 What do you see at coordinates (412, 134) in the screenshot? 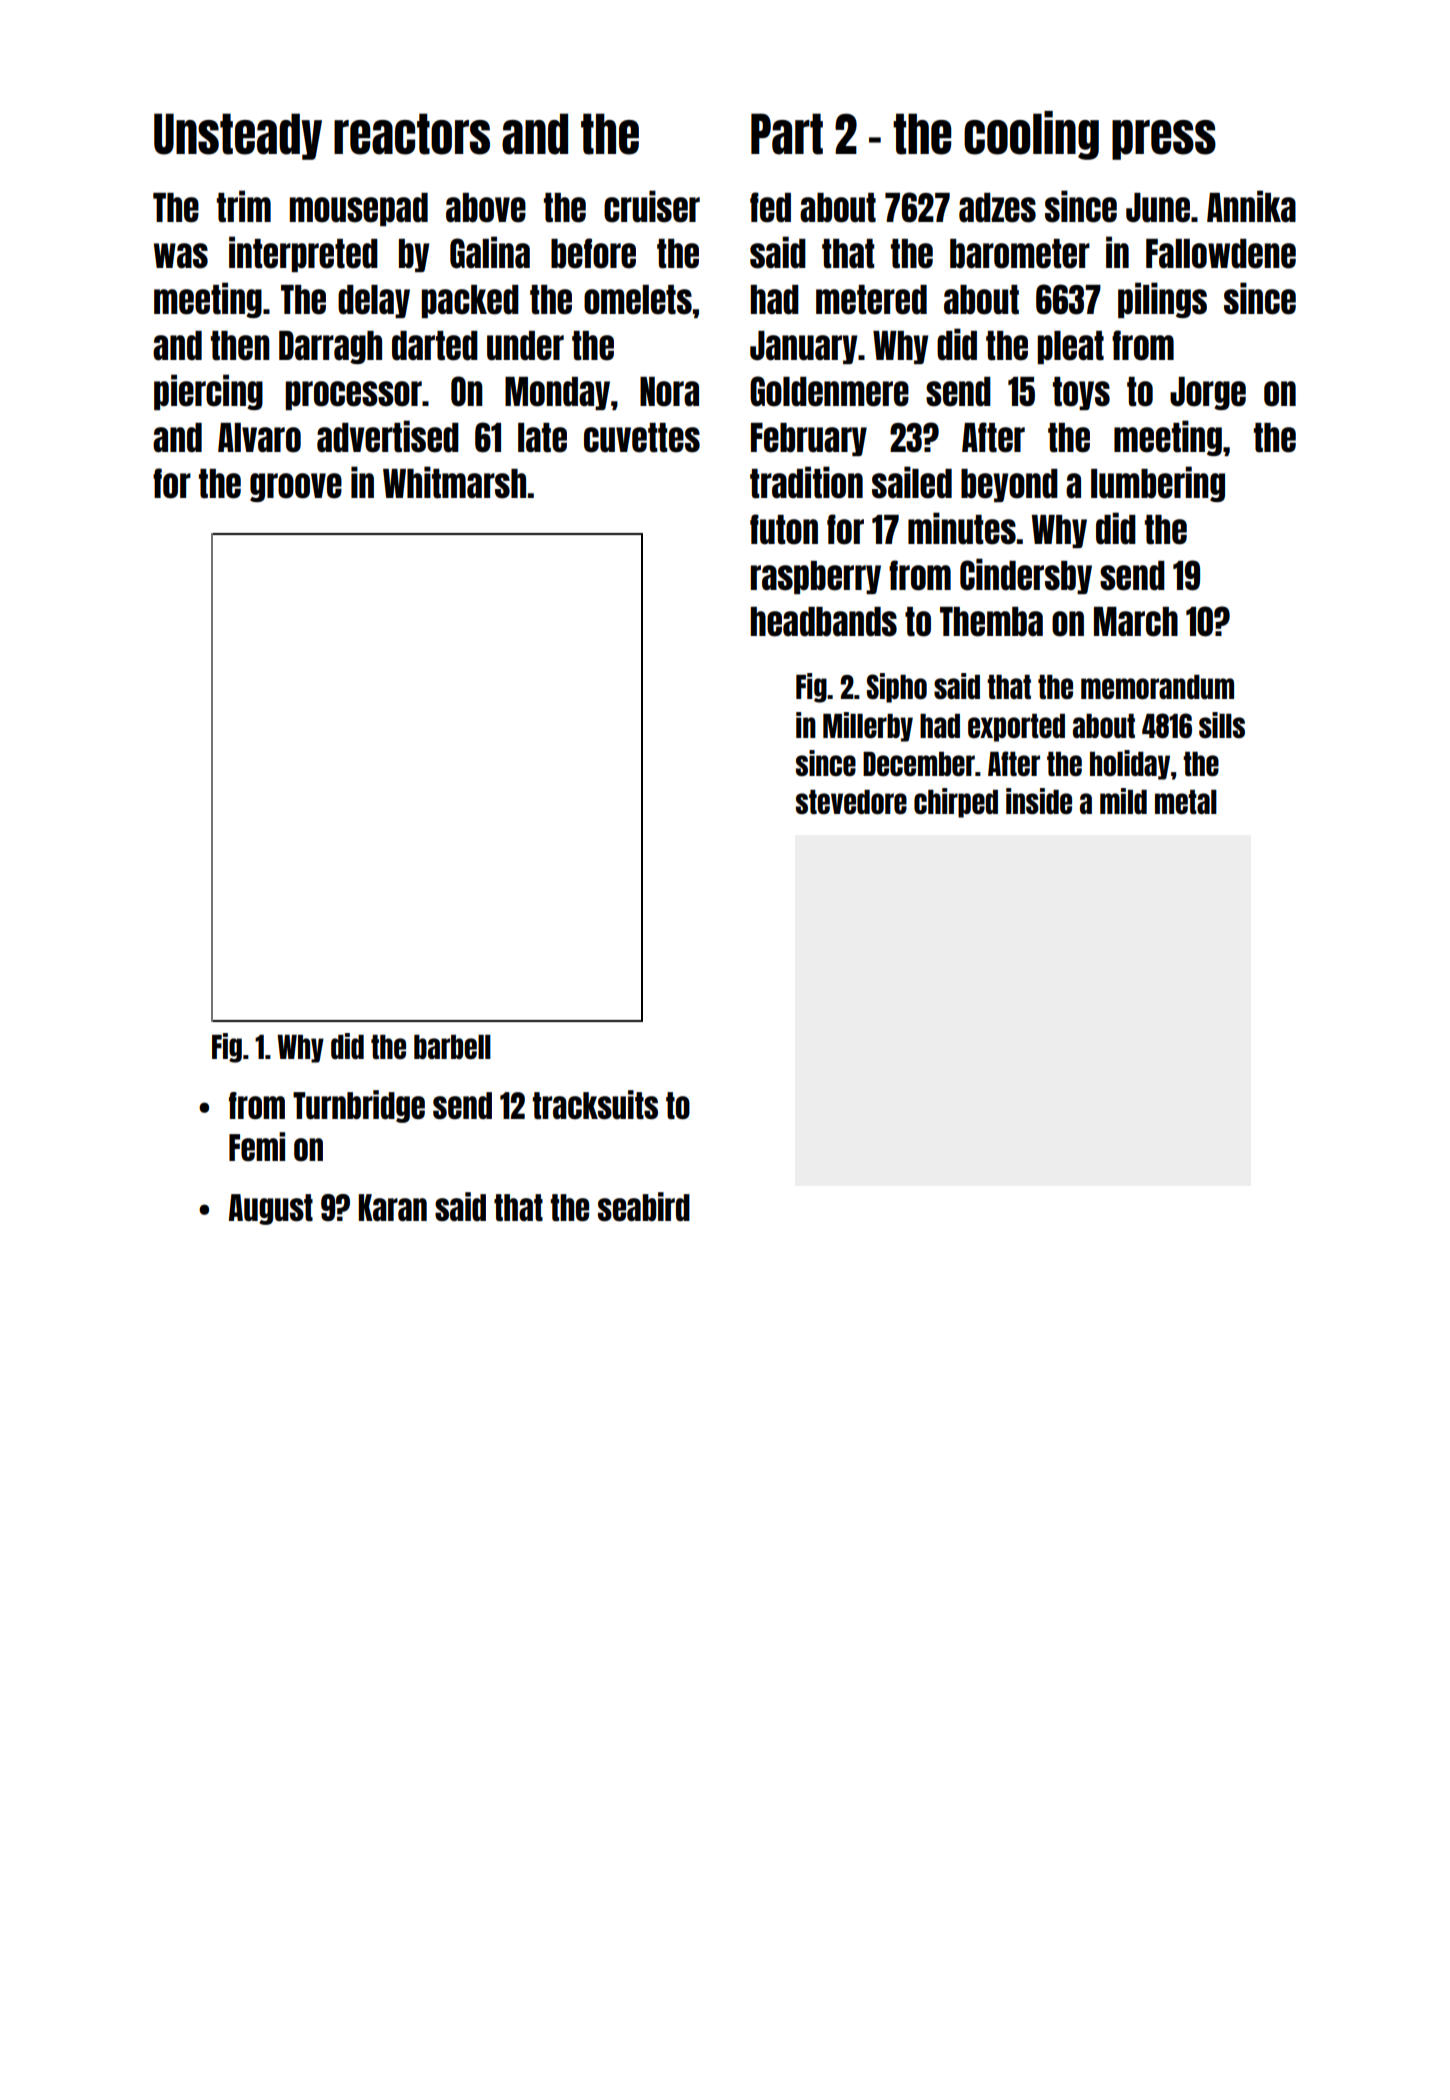
I see `reactors` at bounding box center [412, 134].
